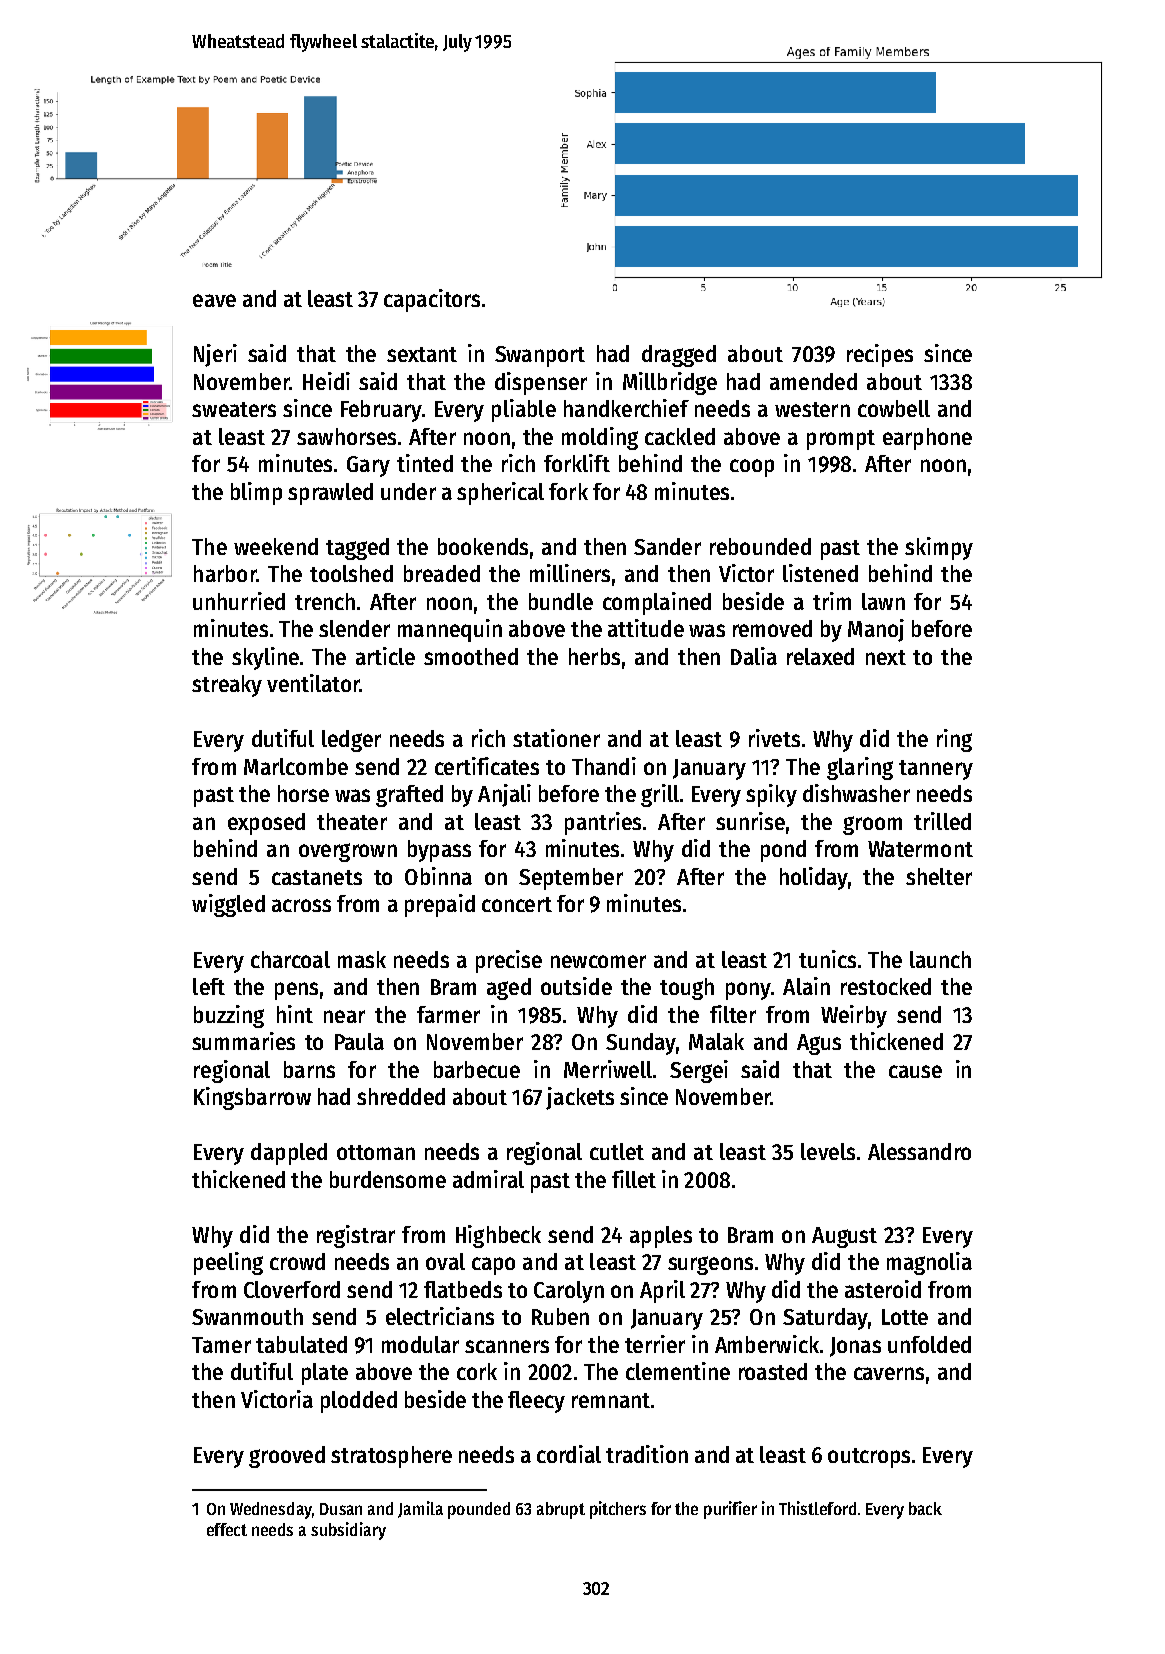  Describe the element at coordinates (679, 356) in the screenshot. I see `dragged` at that location.
